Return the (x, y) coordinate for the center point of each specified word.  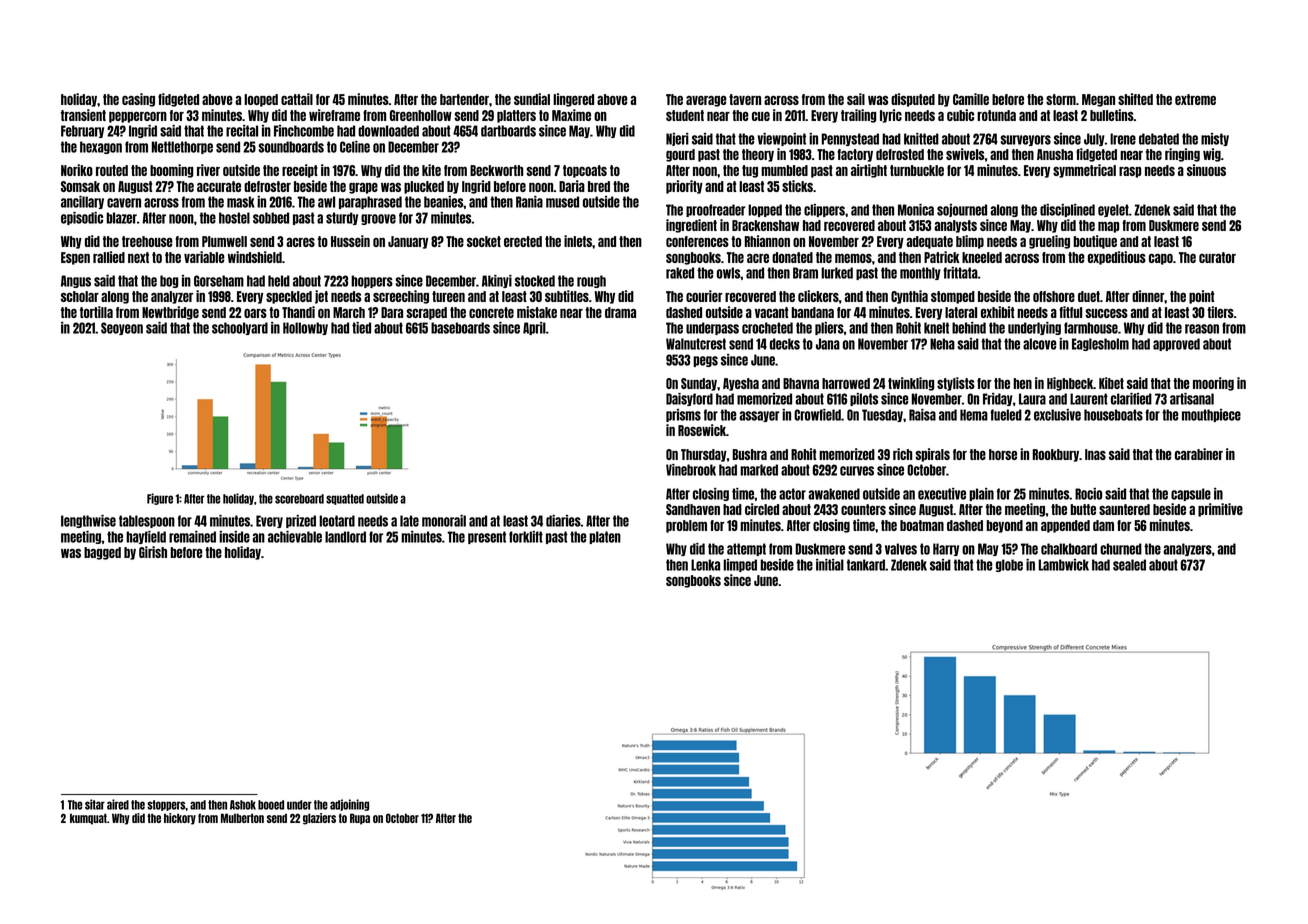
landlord (345, 537)
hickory (180, 819)
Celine (355, 147)
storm (1061, 99)
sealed (1129, 565)
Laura (1032, 399)
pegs (705, 361)
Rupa (360, 819)
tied (361, 328)
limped (740, 565)
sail (856, 99)
